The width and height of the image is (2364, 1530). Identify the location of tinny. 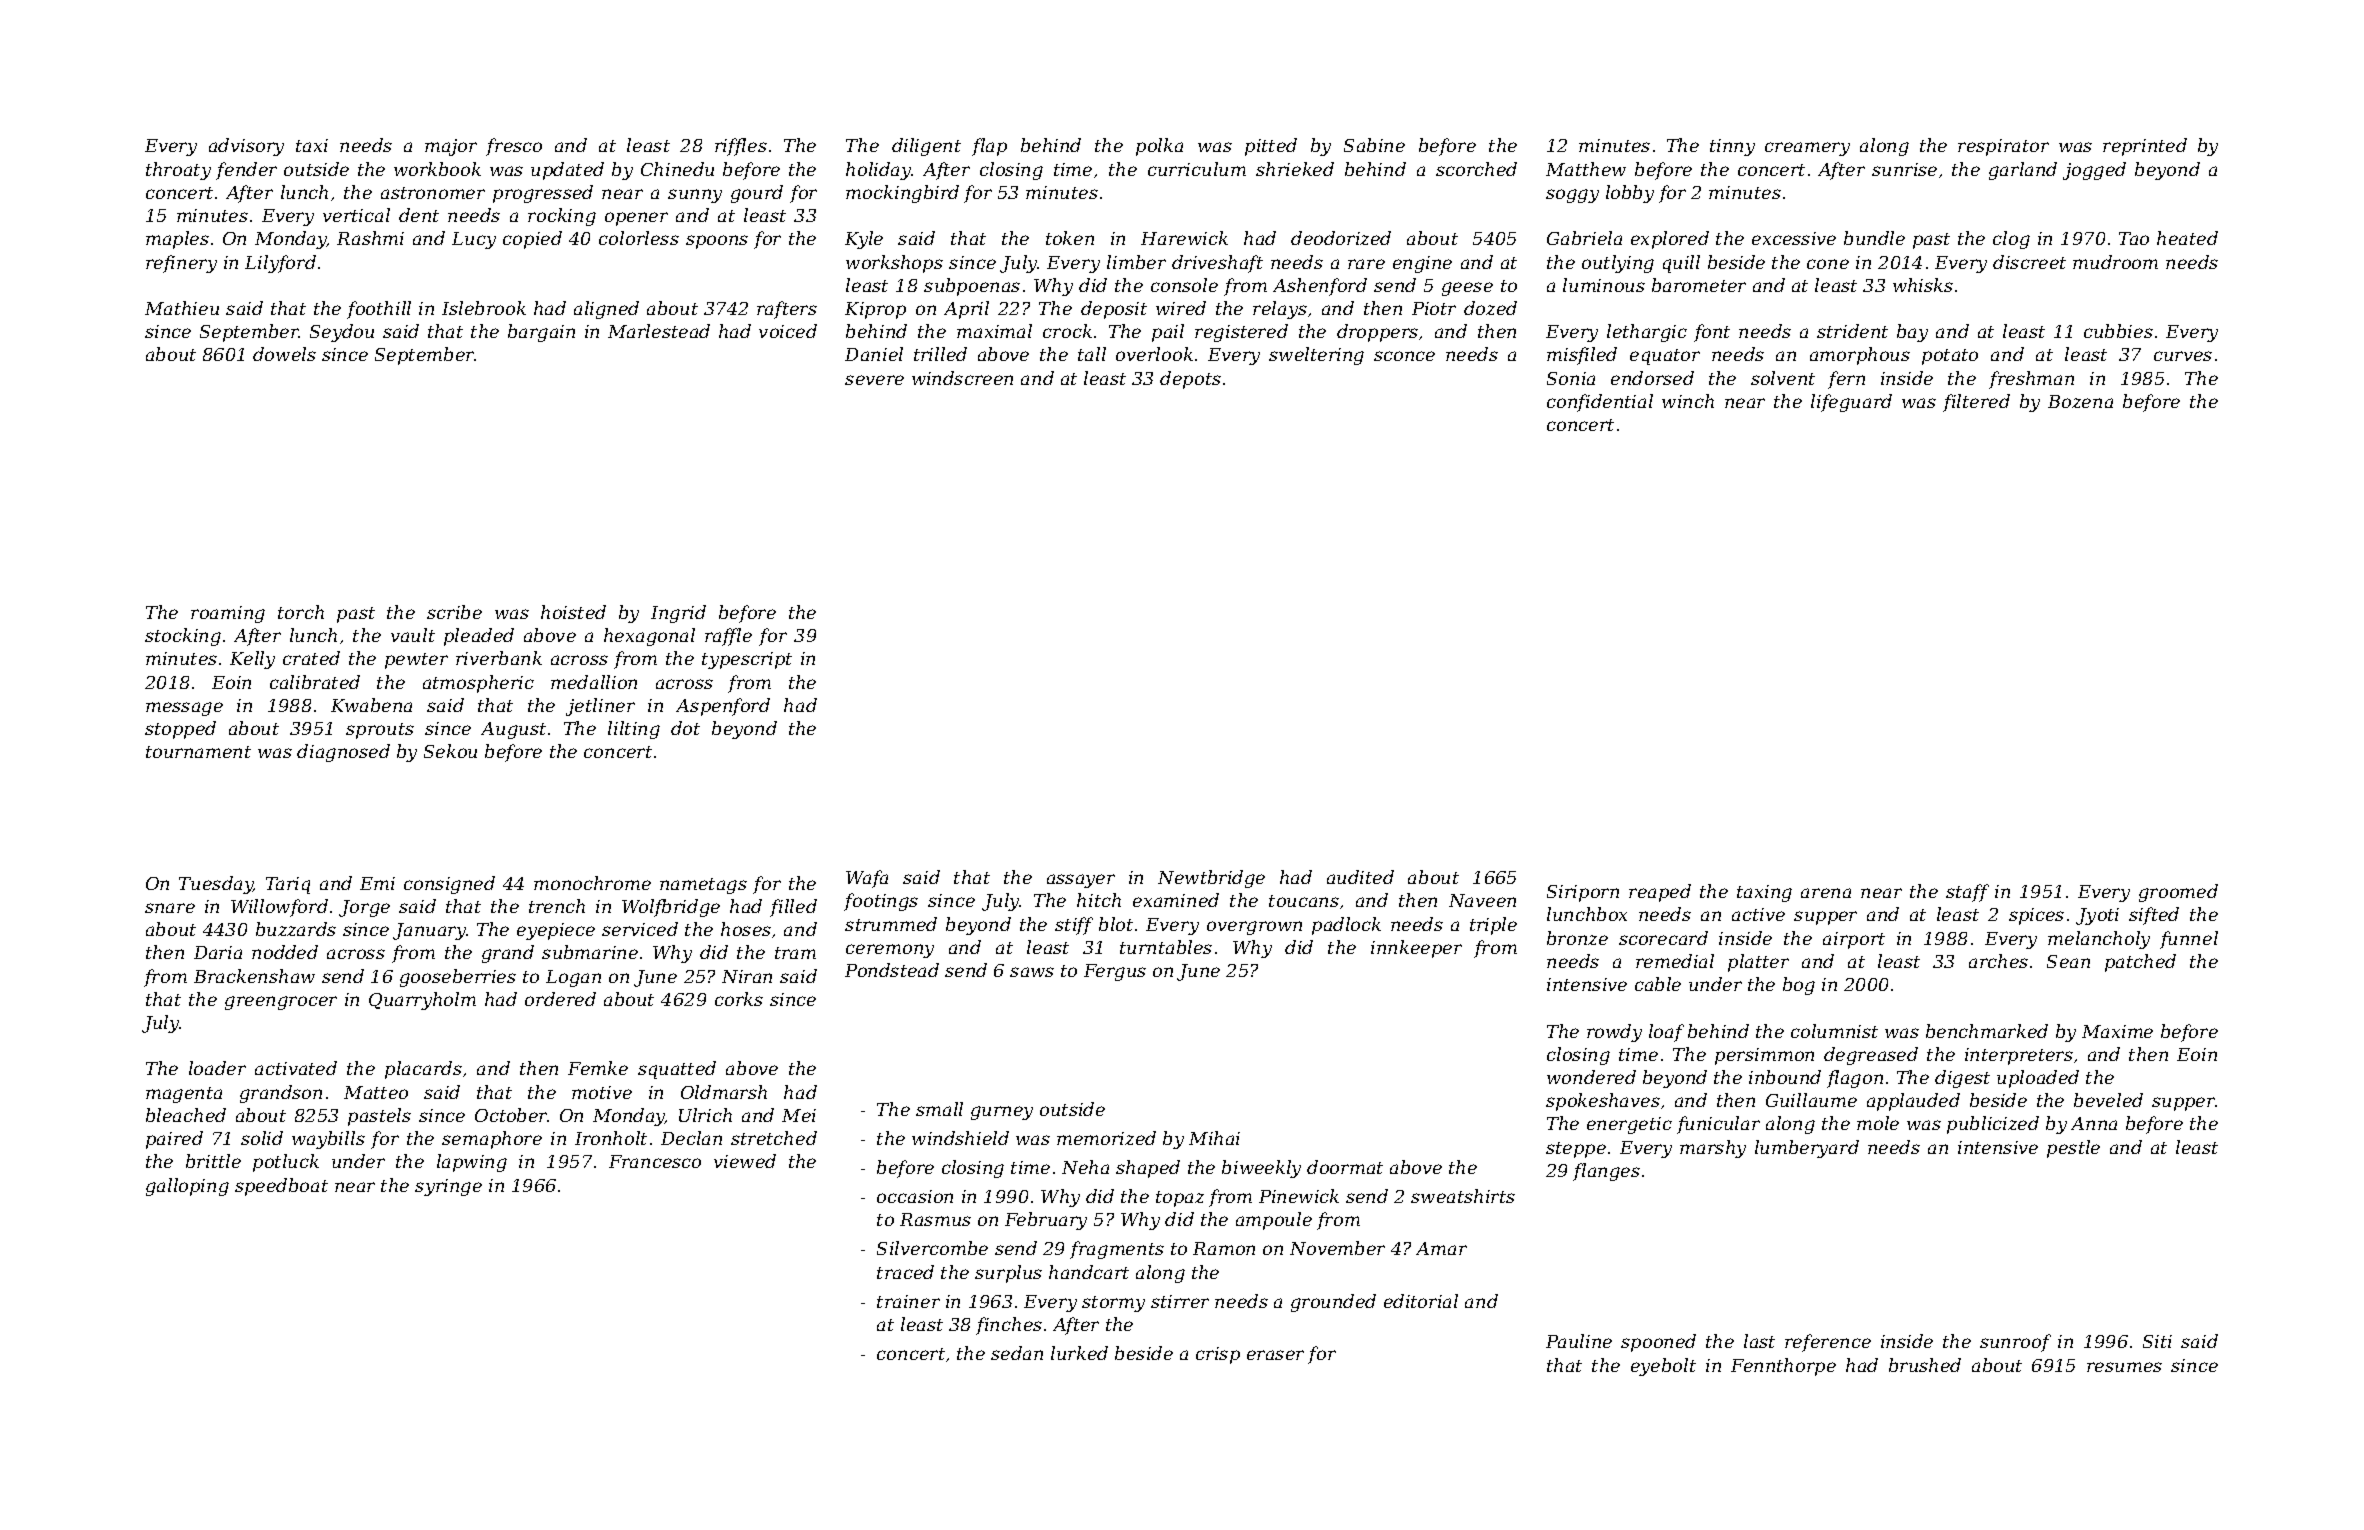
(1732, 147).
